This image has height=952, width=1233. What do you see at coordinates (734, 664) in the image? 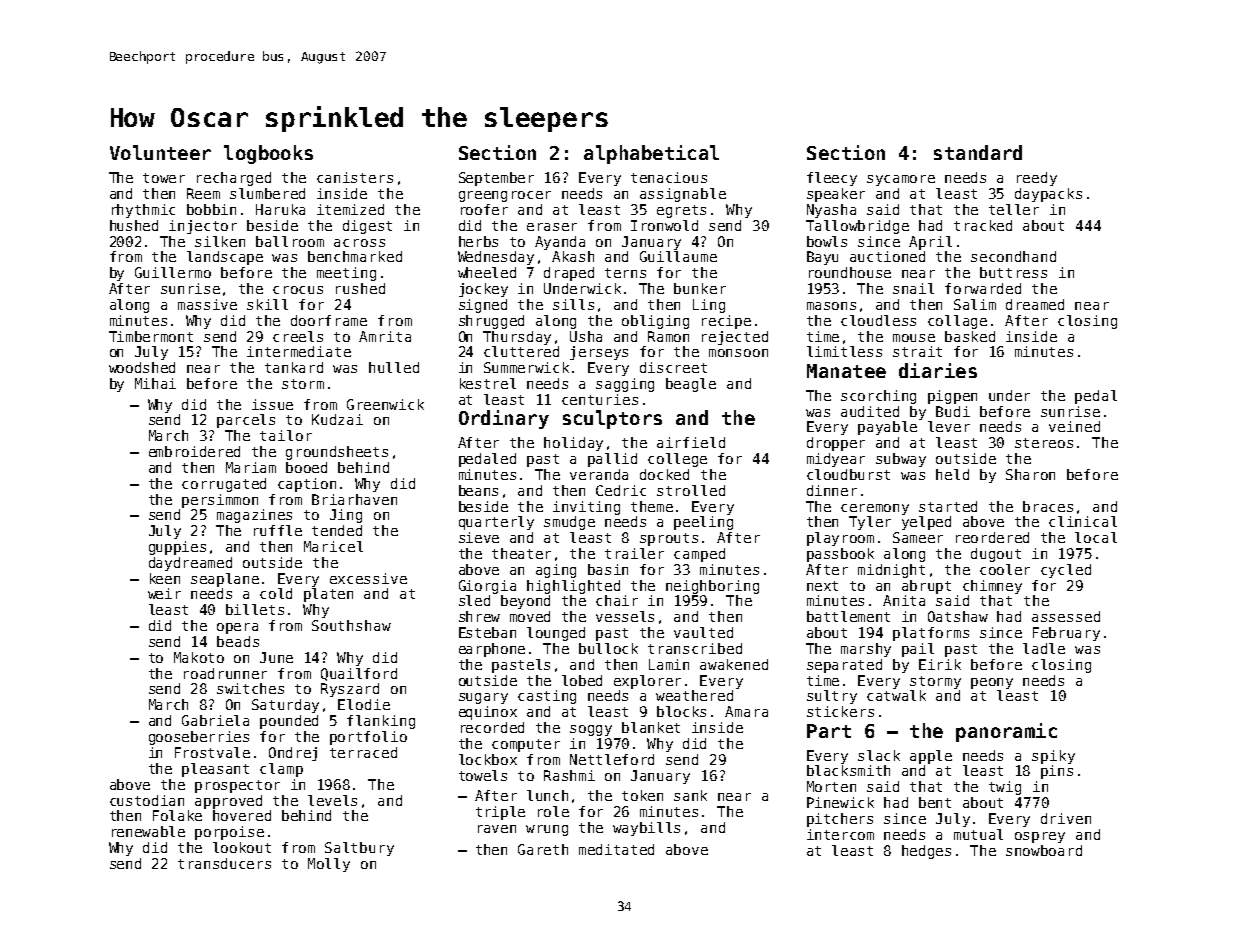
I see `awakened` at bounding box center [734, 664].
